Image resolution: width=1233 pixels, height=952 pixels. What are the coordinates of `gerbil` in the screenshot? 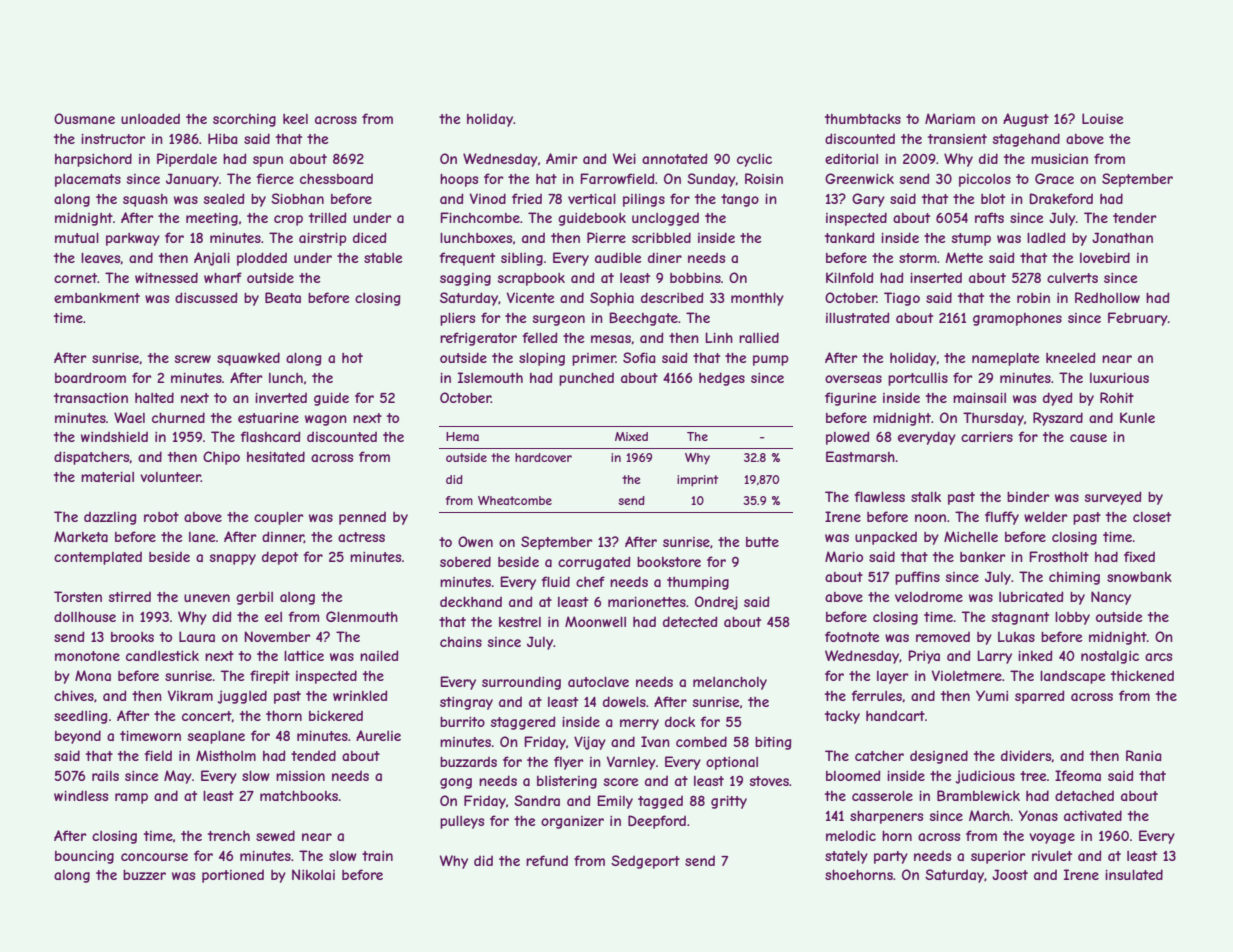 It's located at (254, 598).
